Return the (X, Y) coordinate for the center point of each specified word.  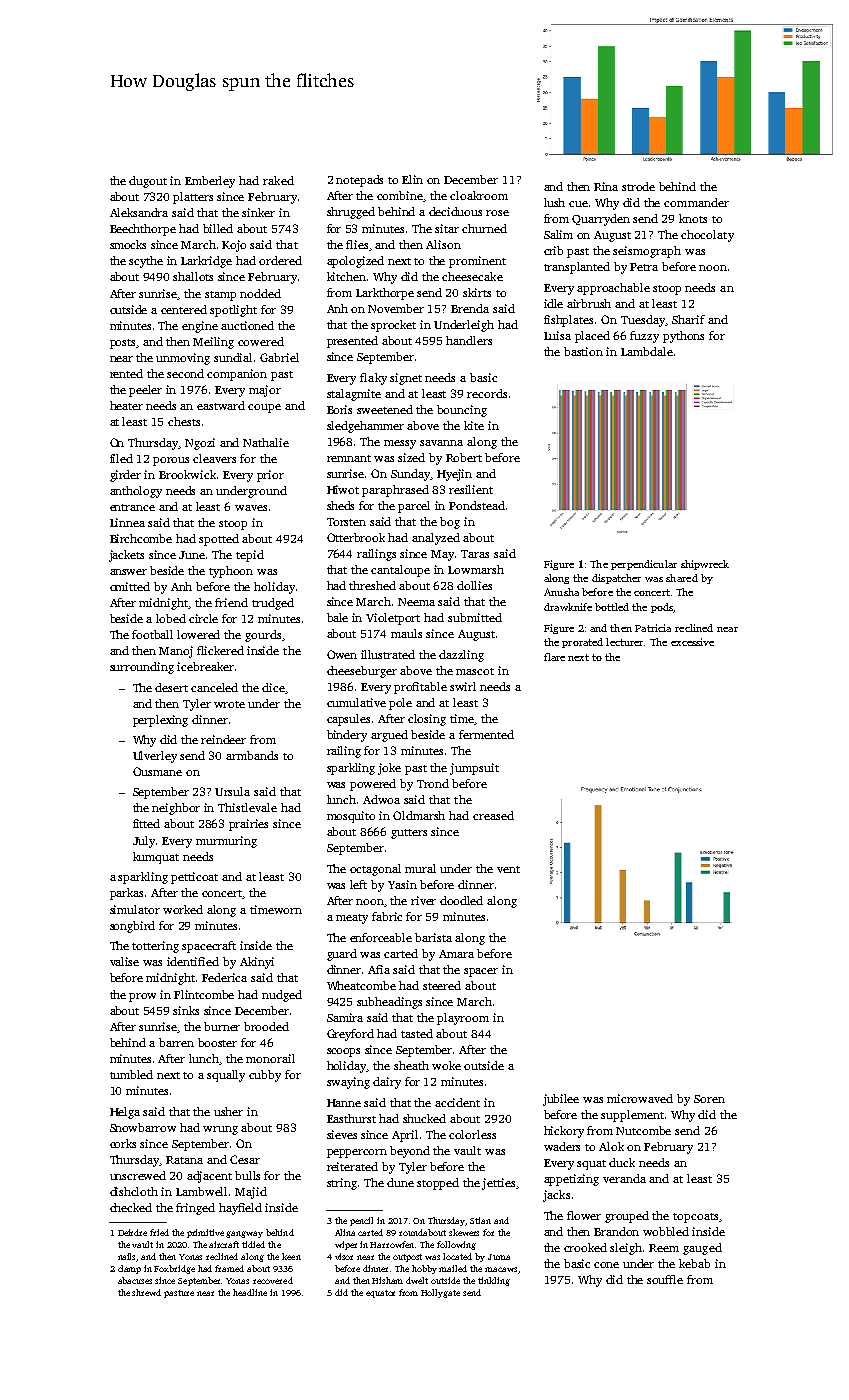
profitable (420, 688)
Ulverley (155, 757)
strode (638, 186)
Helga (125, 1113)
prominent (477, 262)
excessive (692, 642)
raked (278, 180)
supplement (632, 1116)
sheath (411, 1065)
